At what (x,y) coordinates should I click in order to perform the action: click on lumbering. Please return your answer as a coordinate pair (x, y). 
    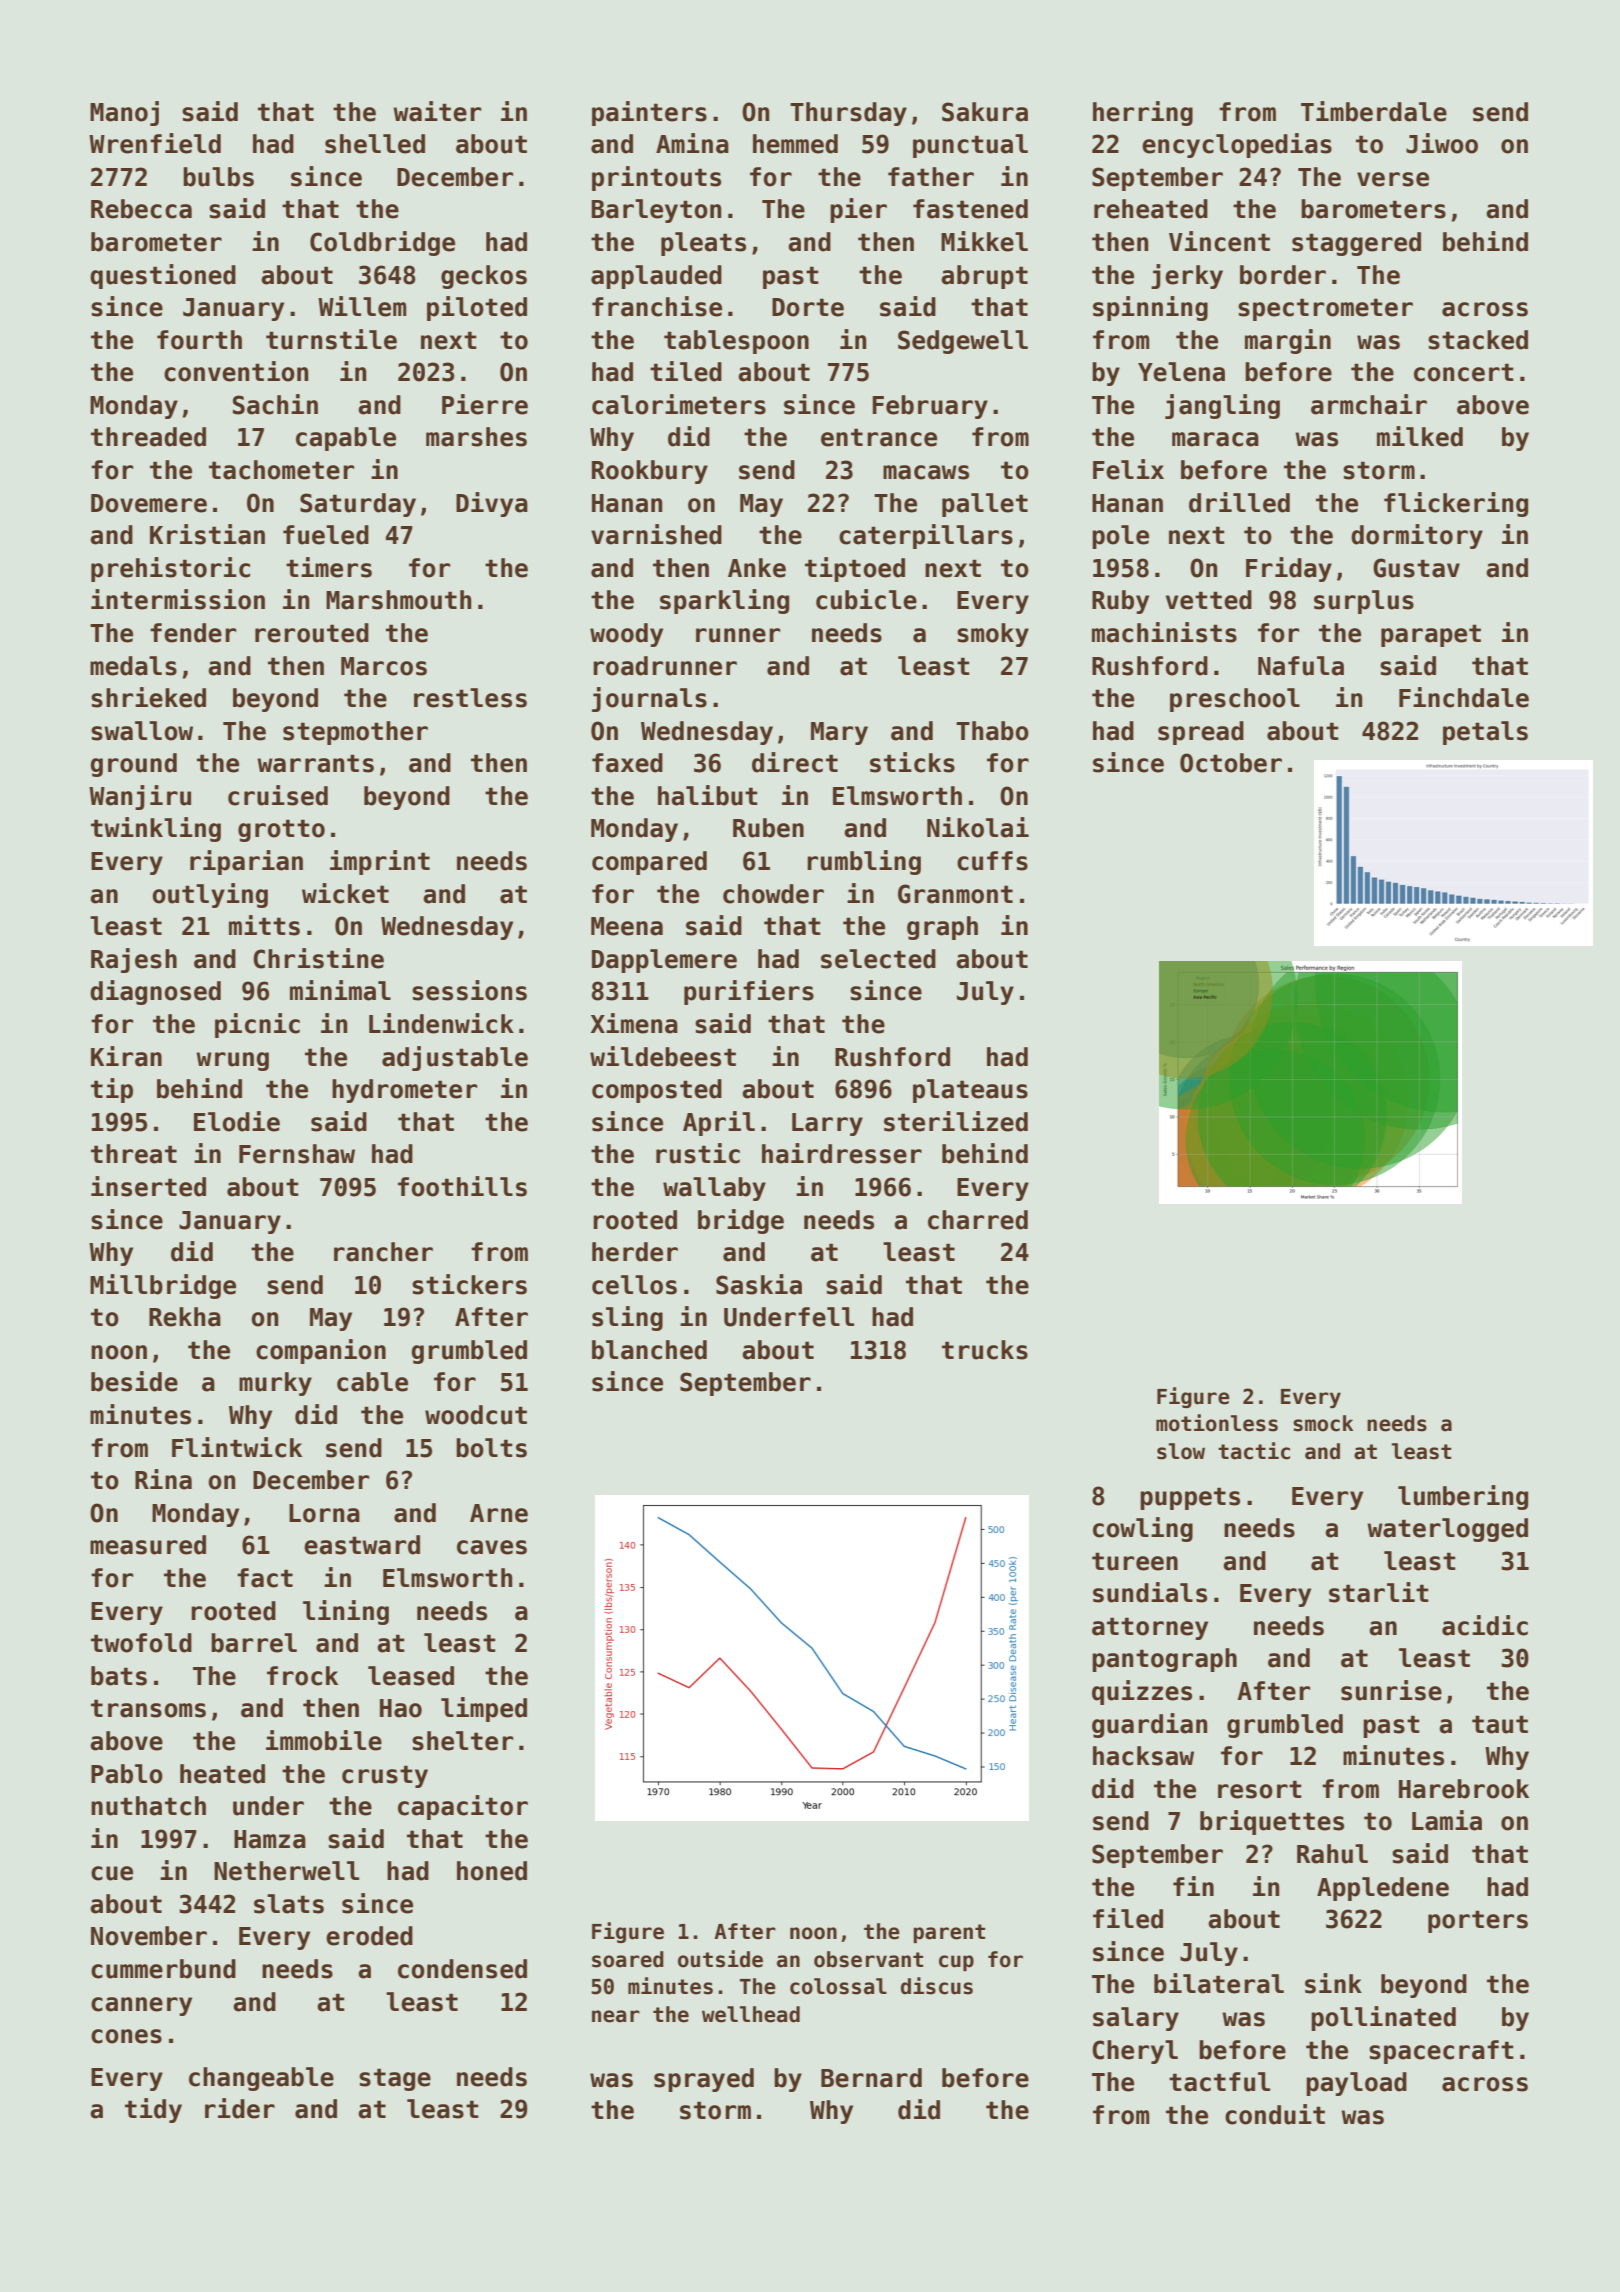
    Looking at the image, I should click on (1463, 1497).
